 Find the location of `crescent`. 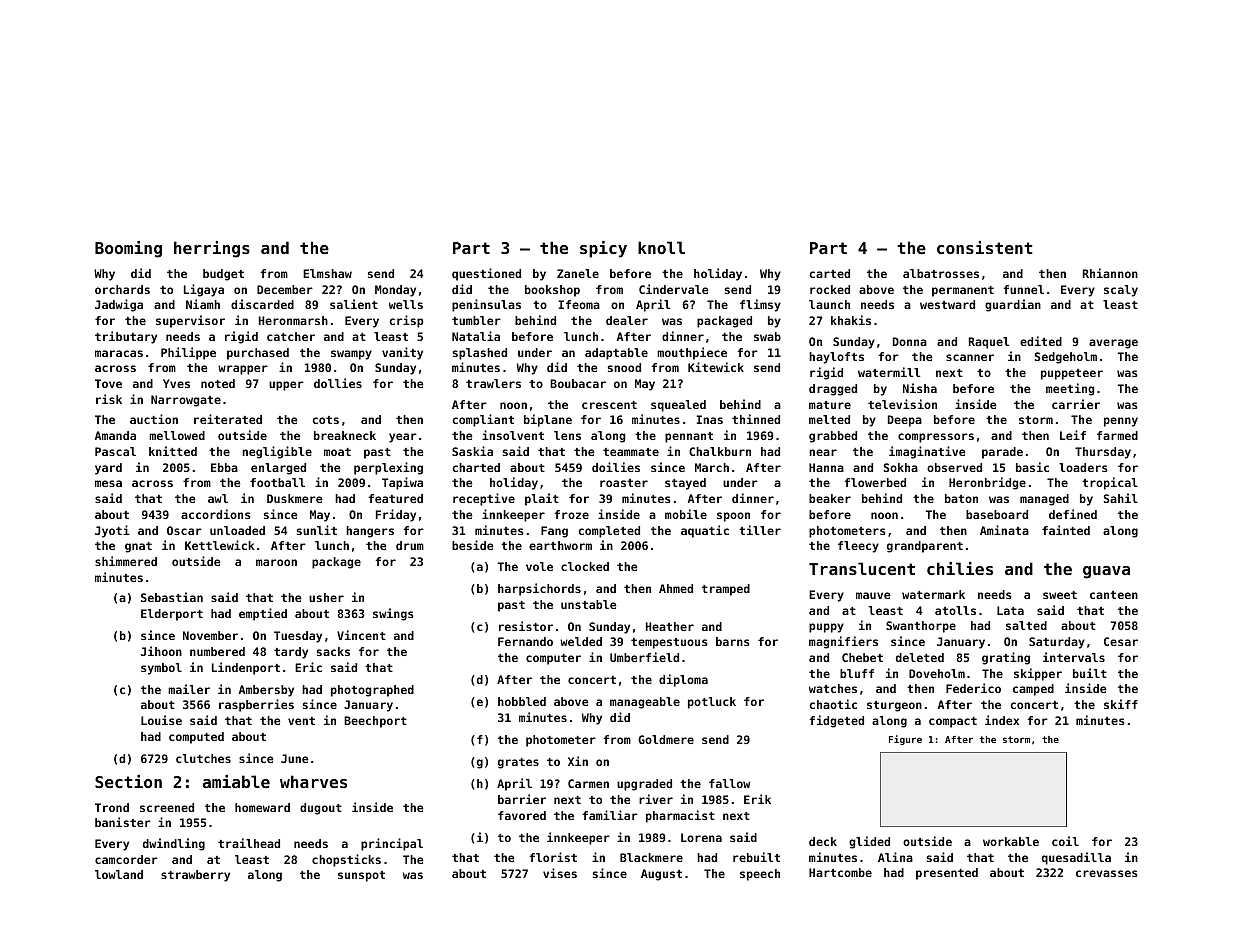

crescent is located at coordinates (609, 405).
